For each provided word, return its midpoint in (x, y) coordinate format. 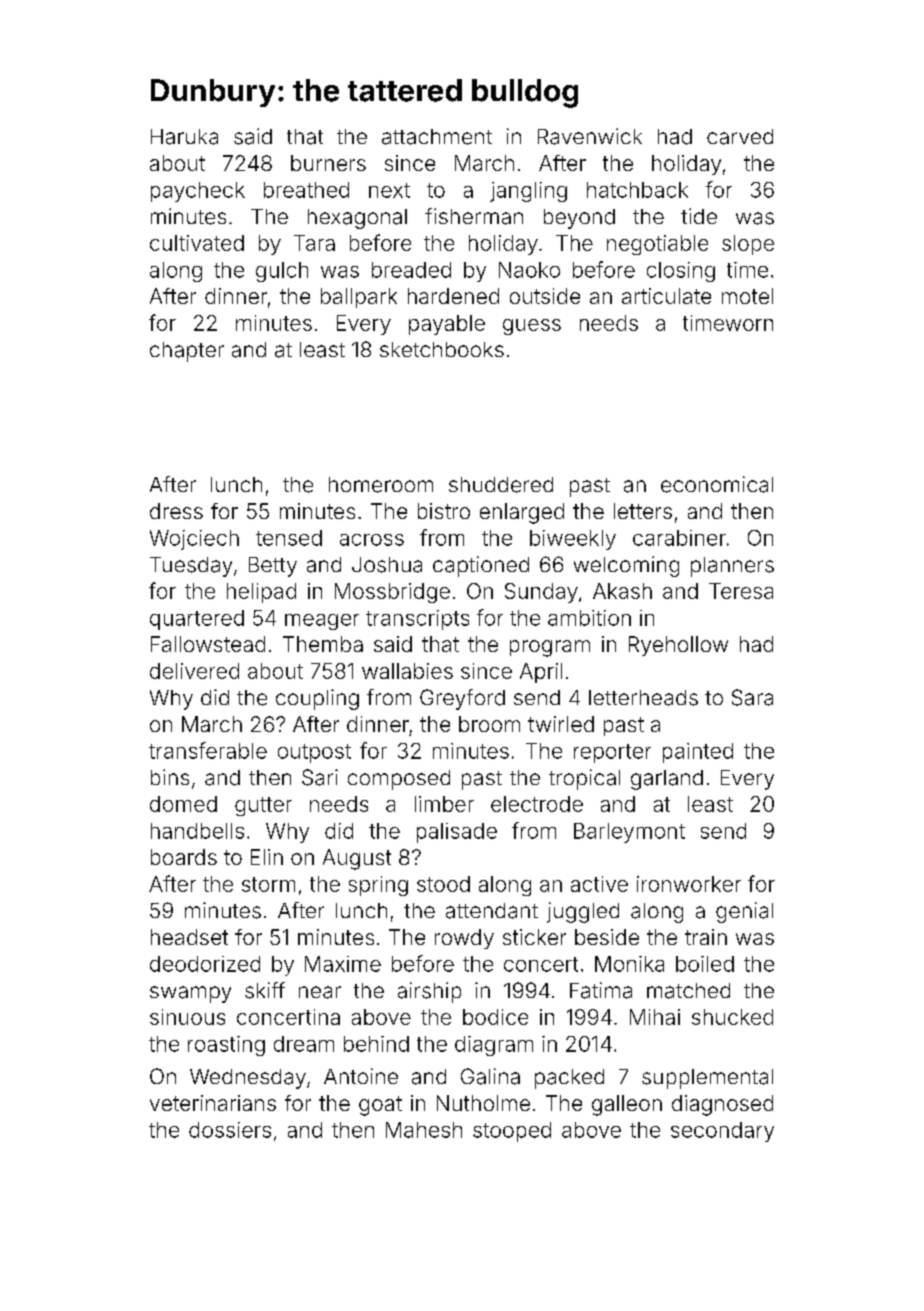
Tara (314, 243)
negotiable (657, 245)
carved (740, 137)
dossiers (230, 1130)
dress (176, 511)
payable (447, 325)
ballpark (359, 298)
